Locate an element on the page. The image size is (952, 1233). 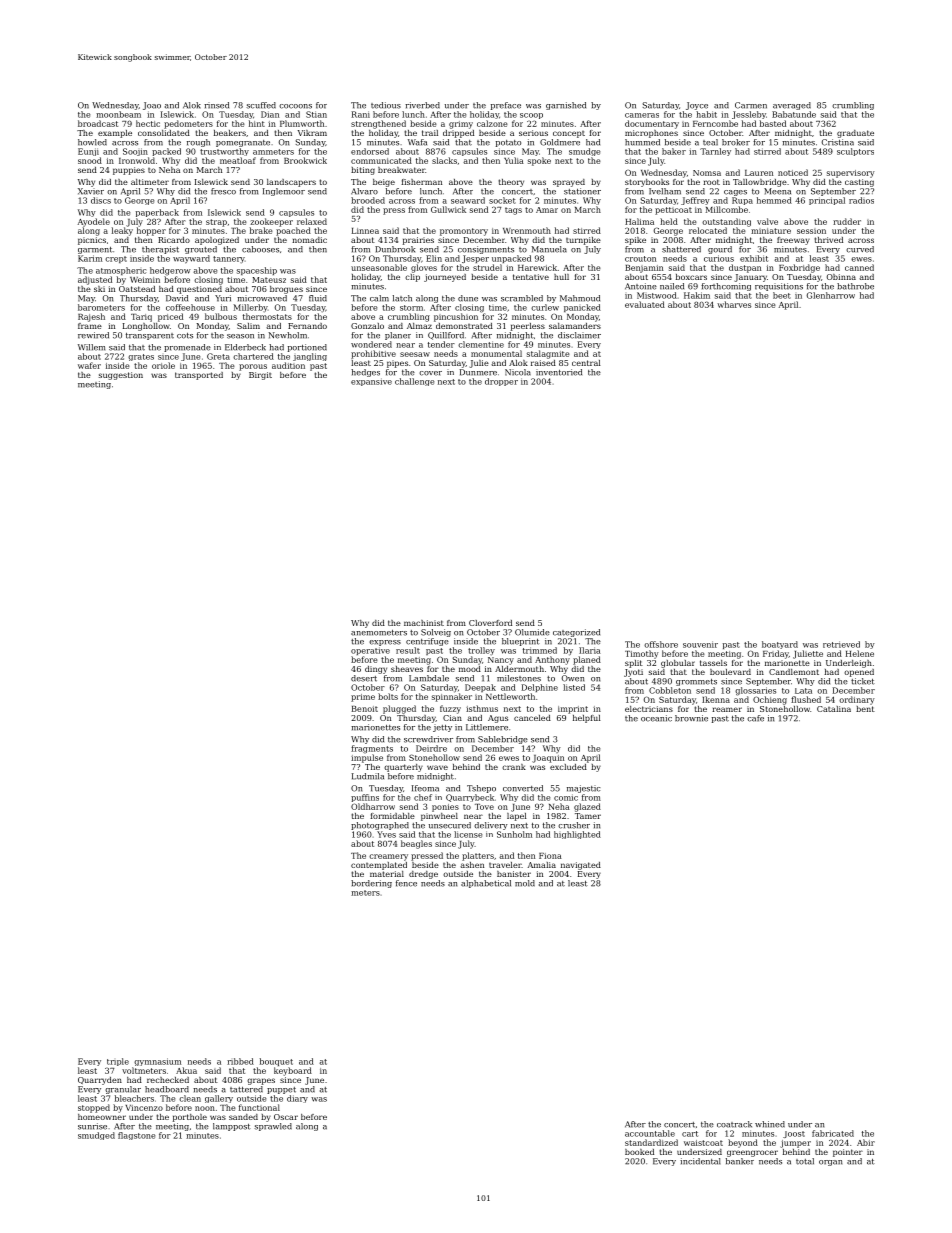
booked is located at coordinates (639, 1152).
